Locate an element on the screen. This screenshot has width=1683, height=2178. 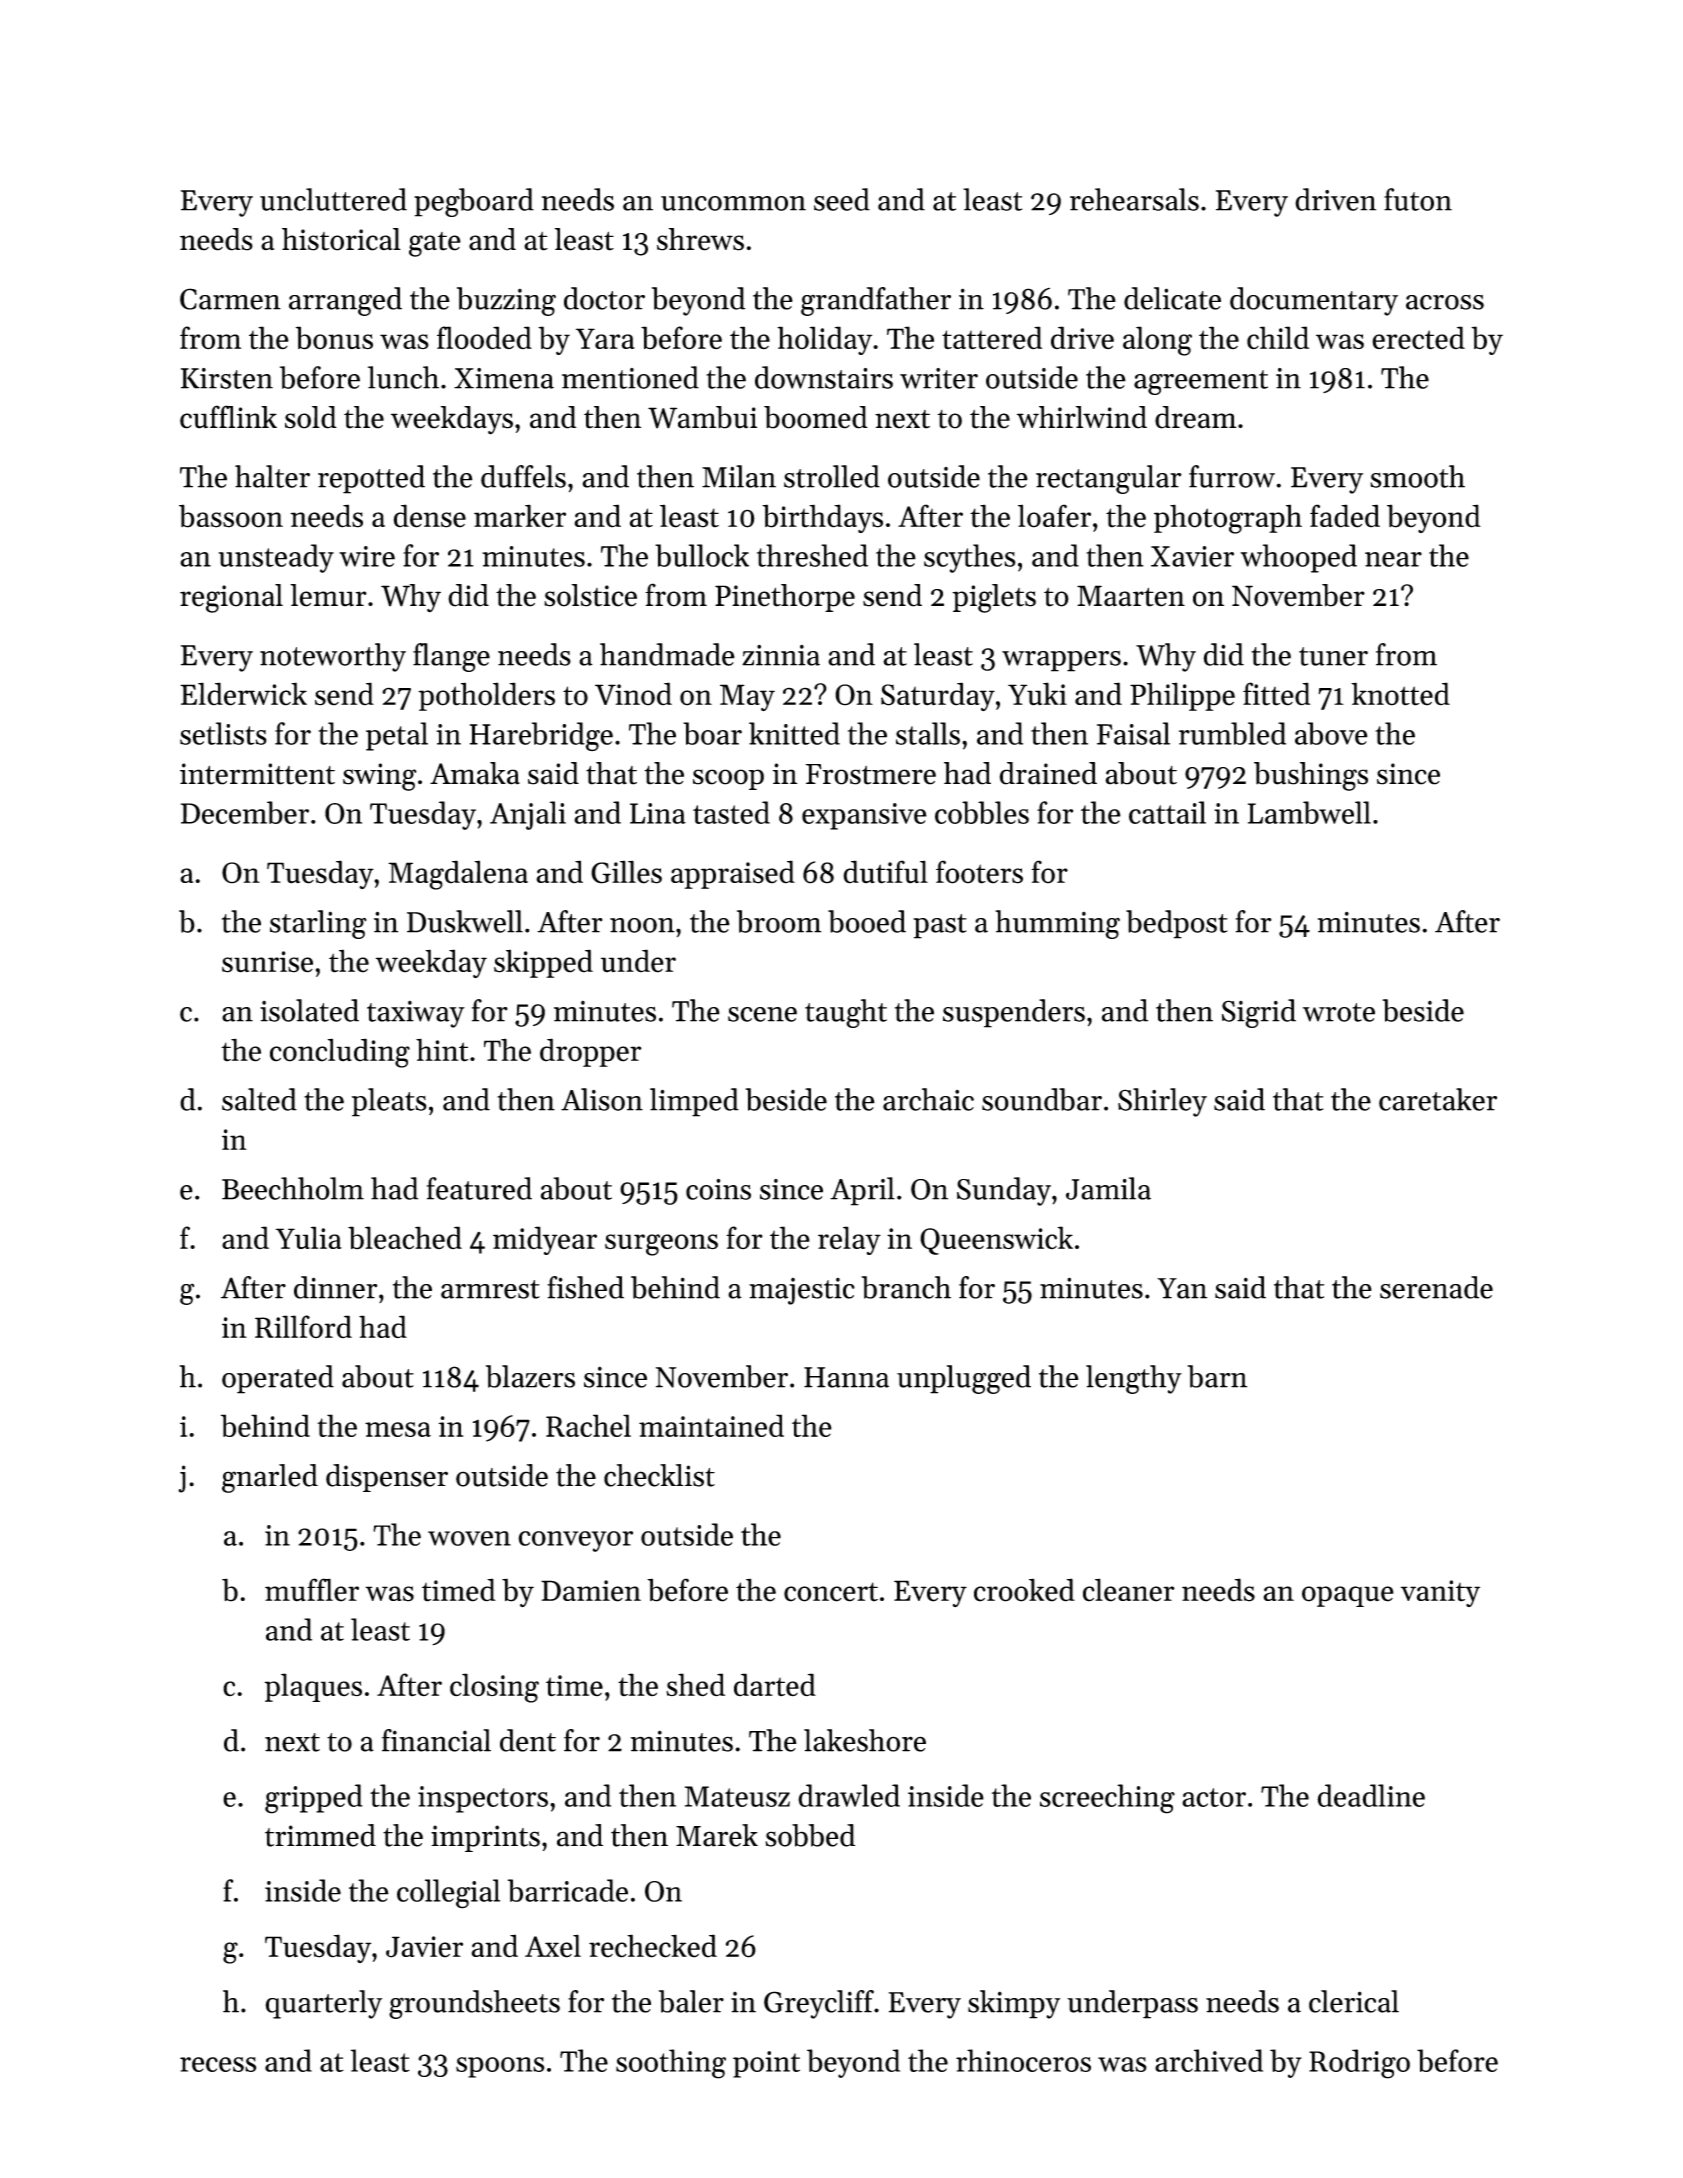
taught is located at coordinates (846, 1013).
